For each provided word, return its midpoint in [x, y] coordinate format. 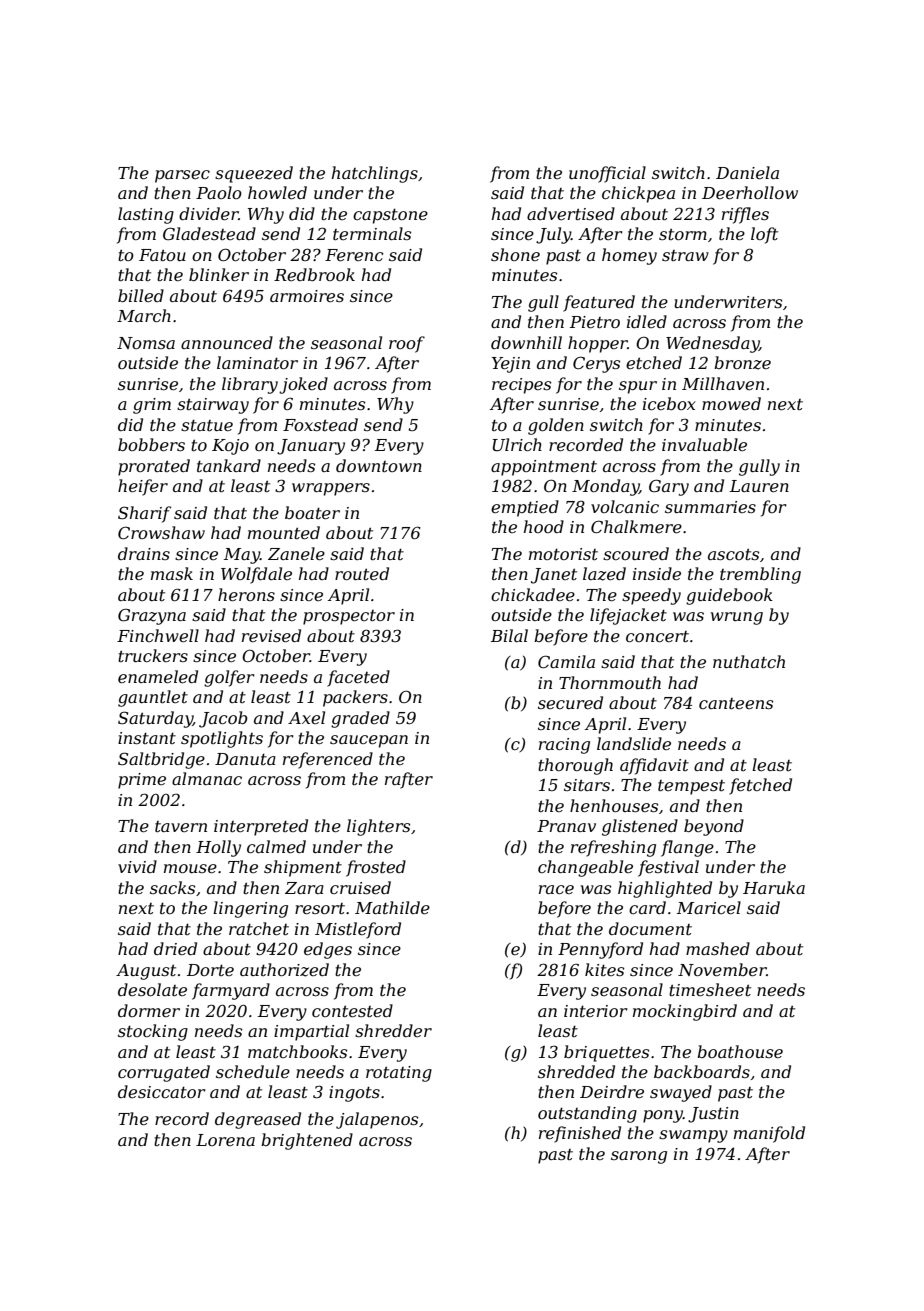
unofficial [607, 174]
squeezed [254, 174]
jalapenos [377, 1120]
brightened [307, 1141]
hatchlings [375, 174]
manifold [769, 1134]
